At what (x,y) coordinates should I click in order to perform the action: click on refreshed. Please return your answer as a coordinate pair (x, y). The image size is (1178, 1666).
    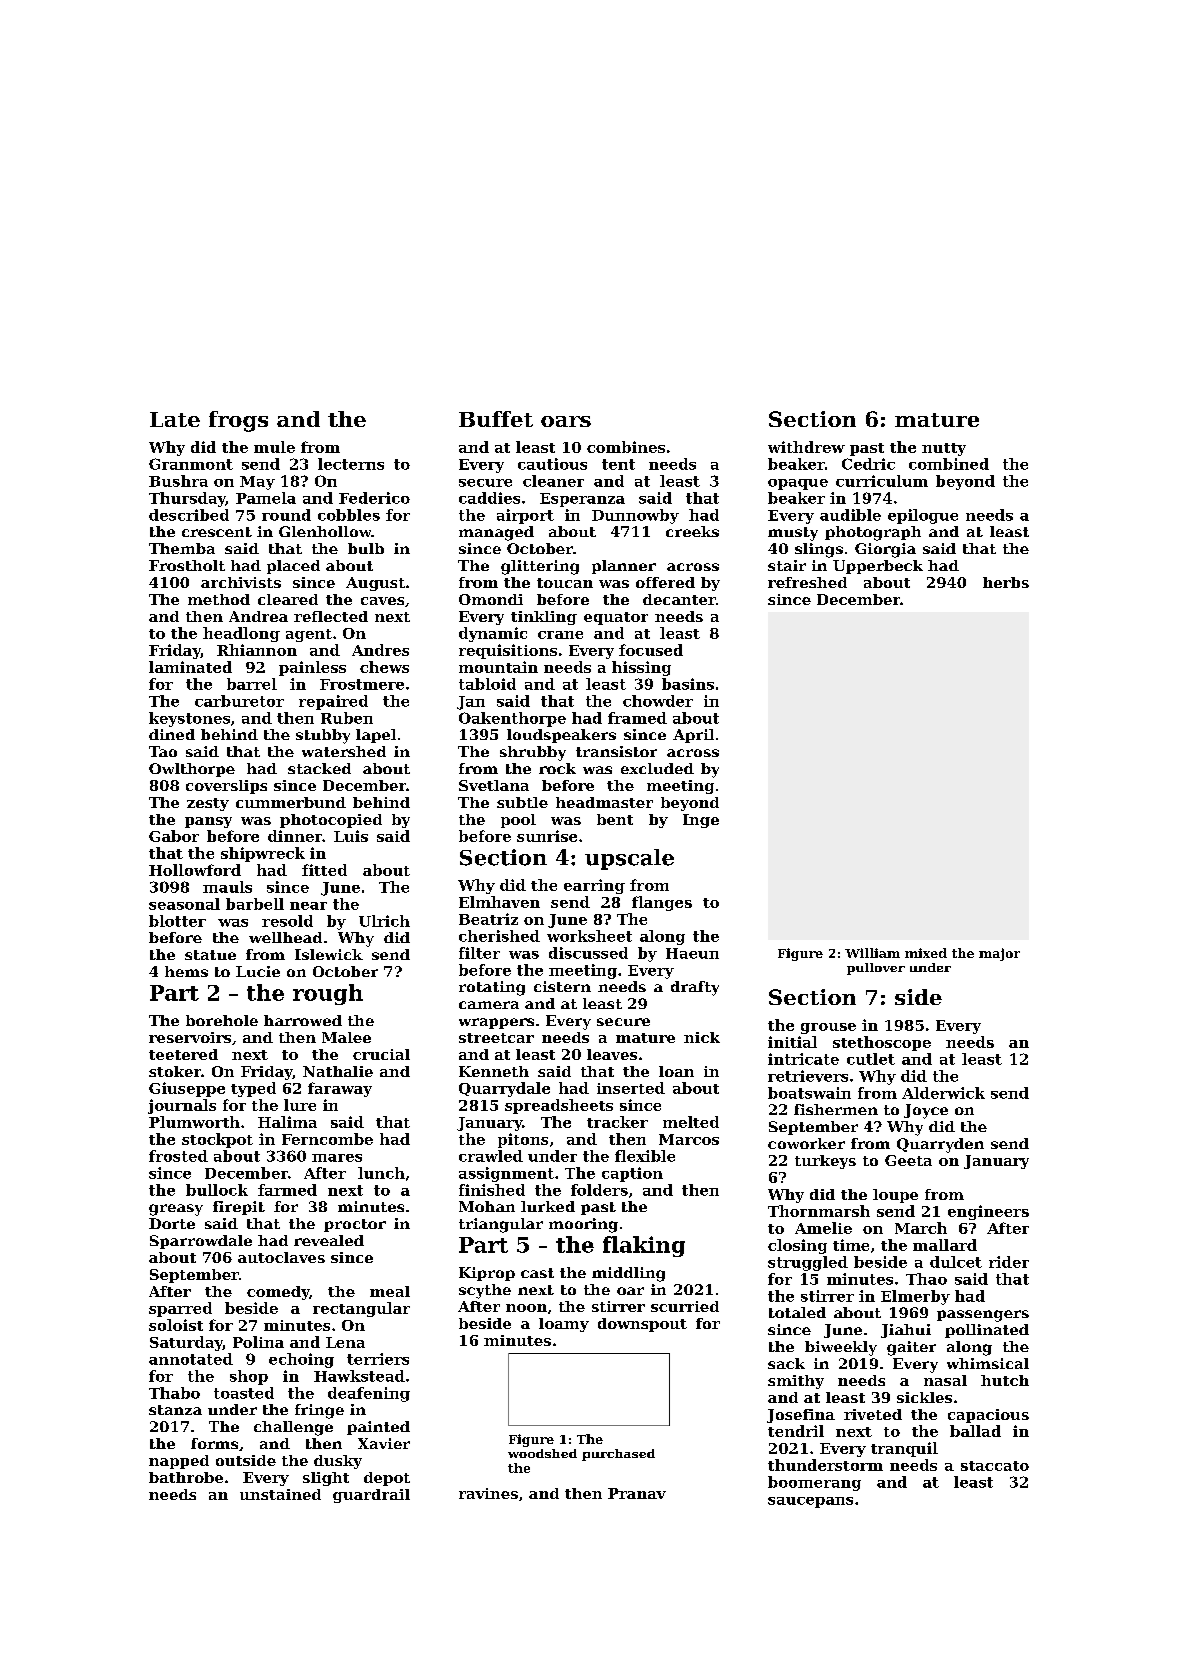
    Looking at the image, I should click on (807, 582).
